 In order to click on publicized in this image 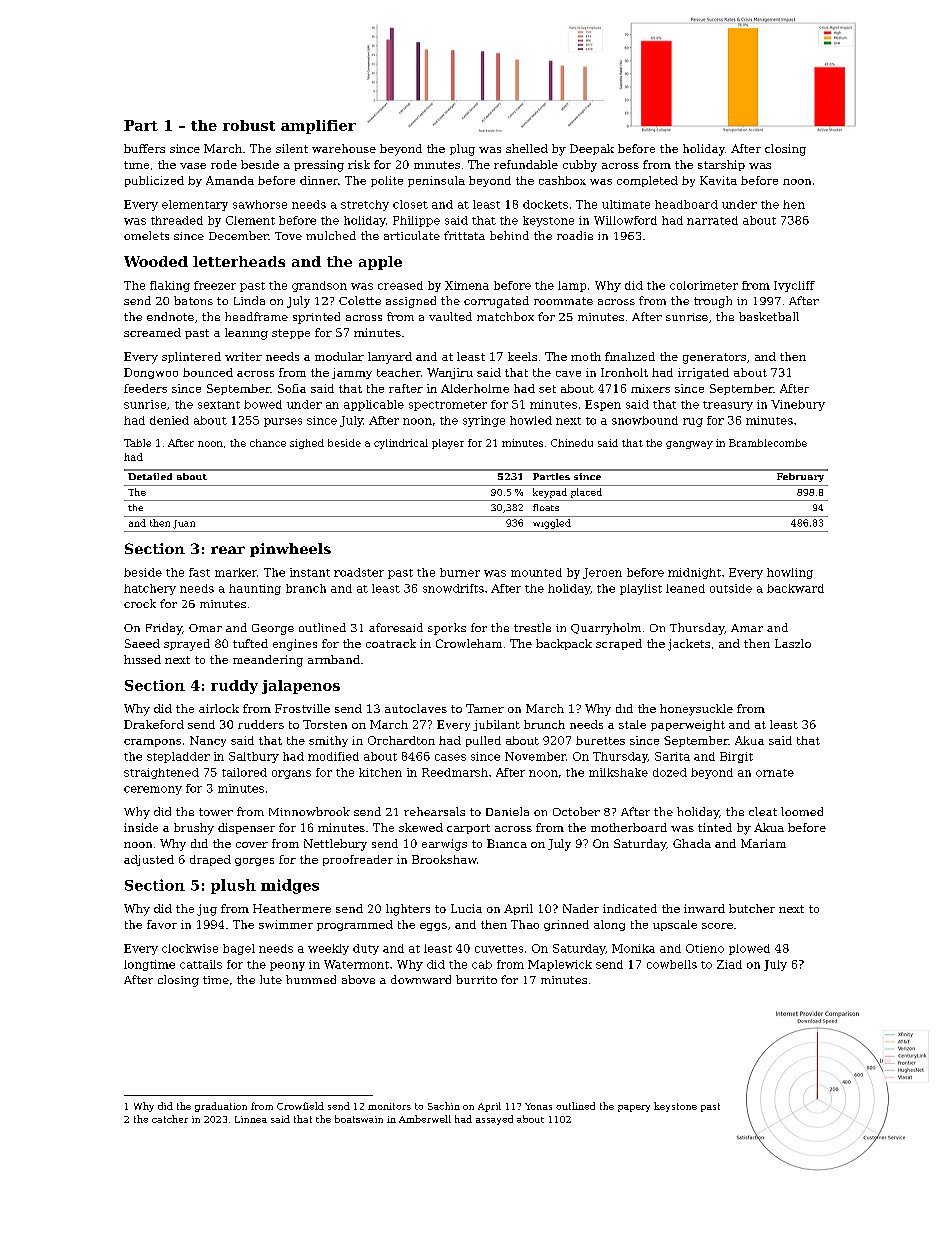, I will do `click(154, 181)`.
